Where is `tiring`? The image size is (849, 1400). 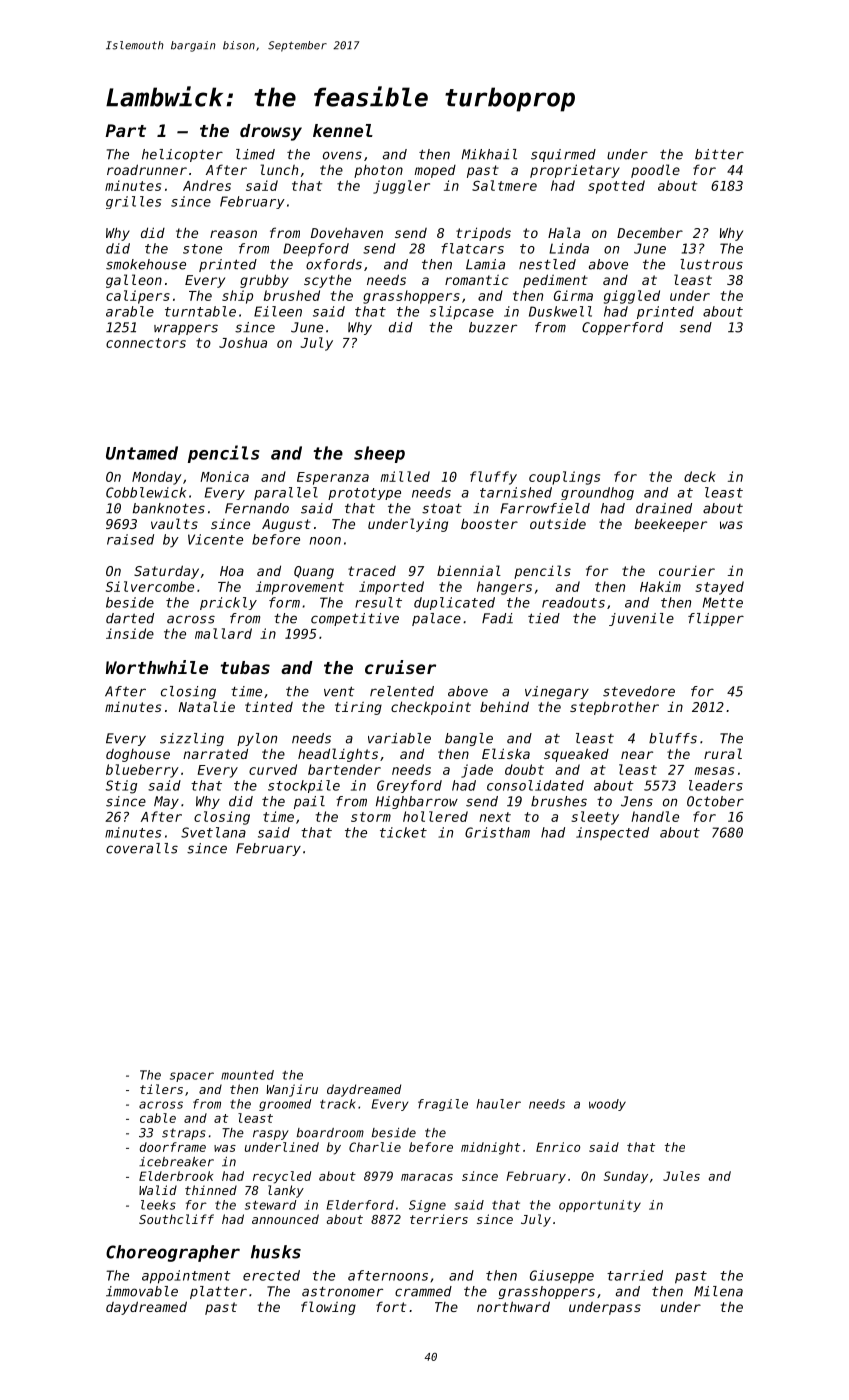 tiring is located at coordinates (358, 708).
